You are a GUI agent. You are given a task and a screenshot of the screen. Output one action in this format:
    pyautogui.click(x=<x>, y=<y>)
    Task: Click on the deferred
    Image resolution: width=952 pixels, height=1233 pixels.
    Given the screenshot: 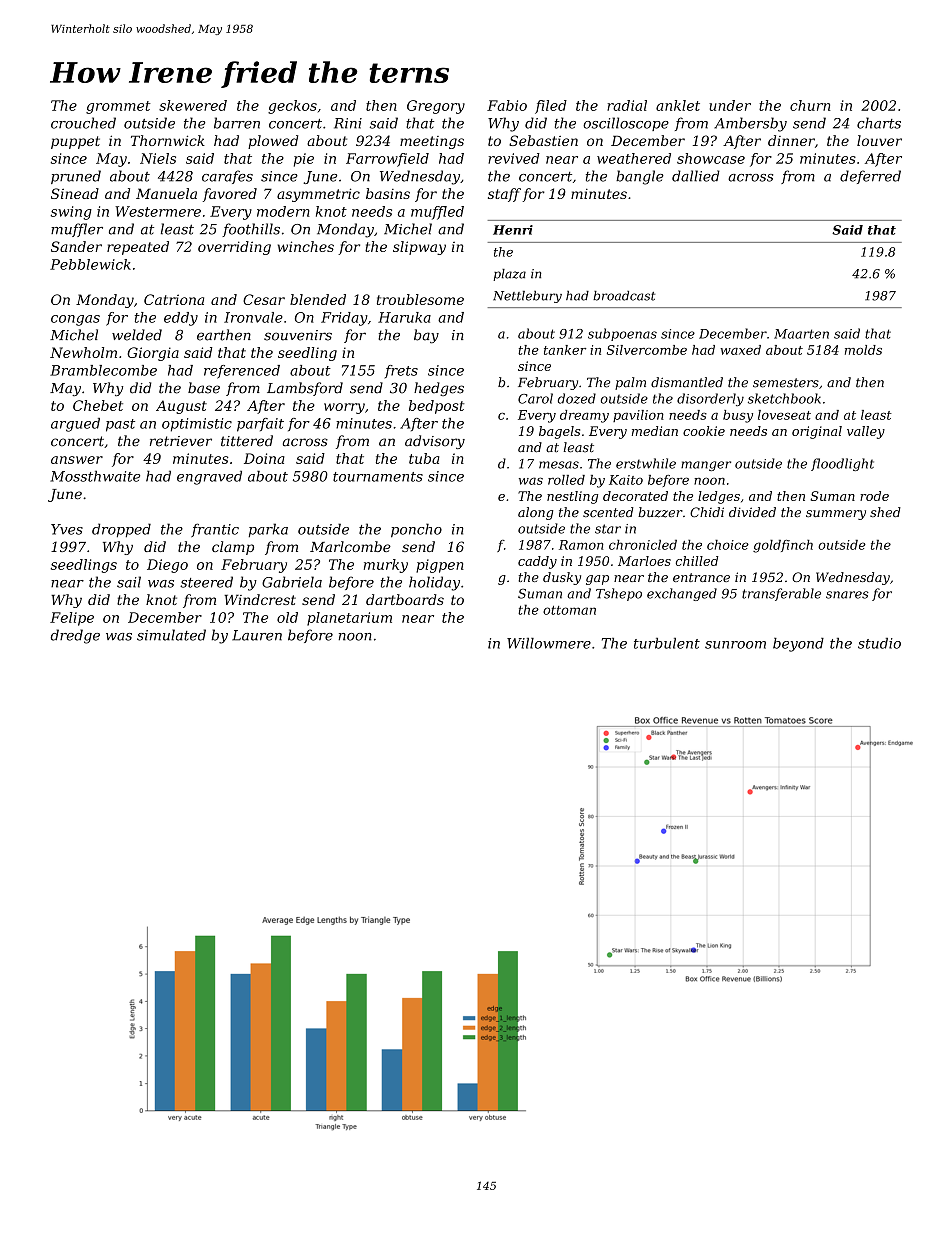 What is the action you would take?
    pyautogui.click(x=870, y=177)
